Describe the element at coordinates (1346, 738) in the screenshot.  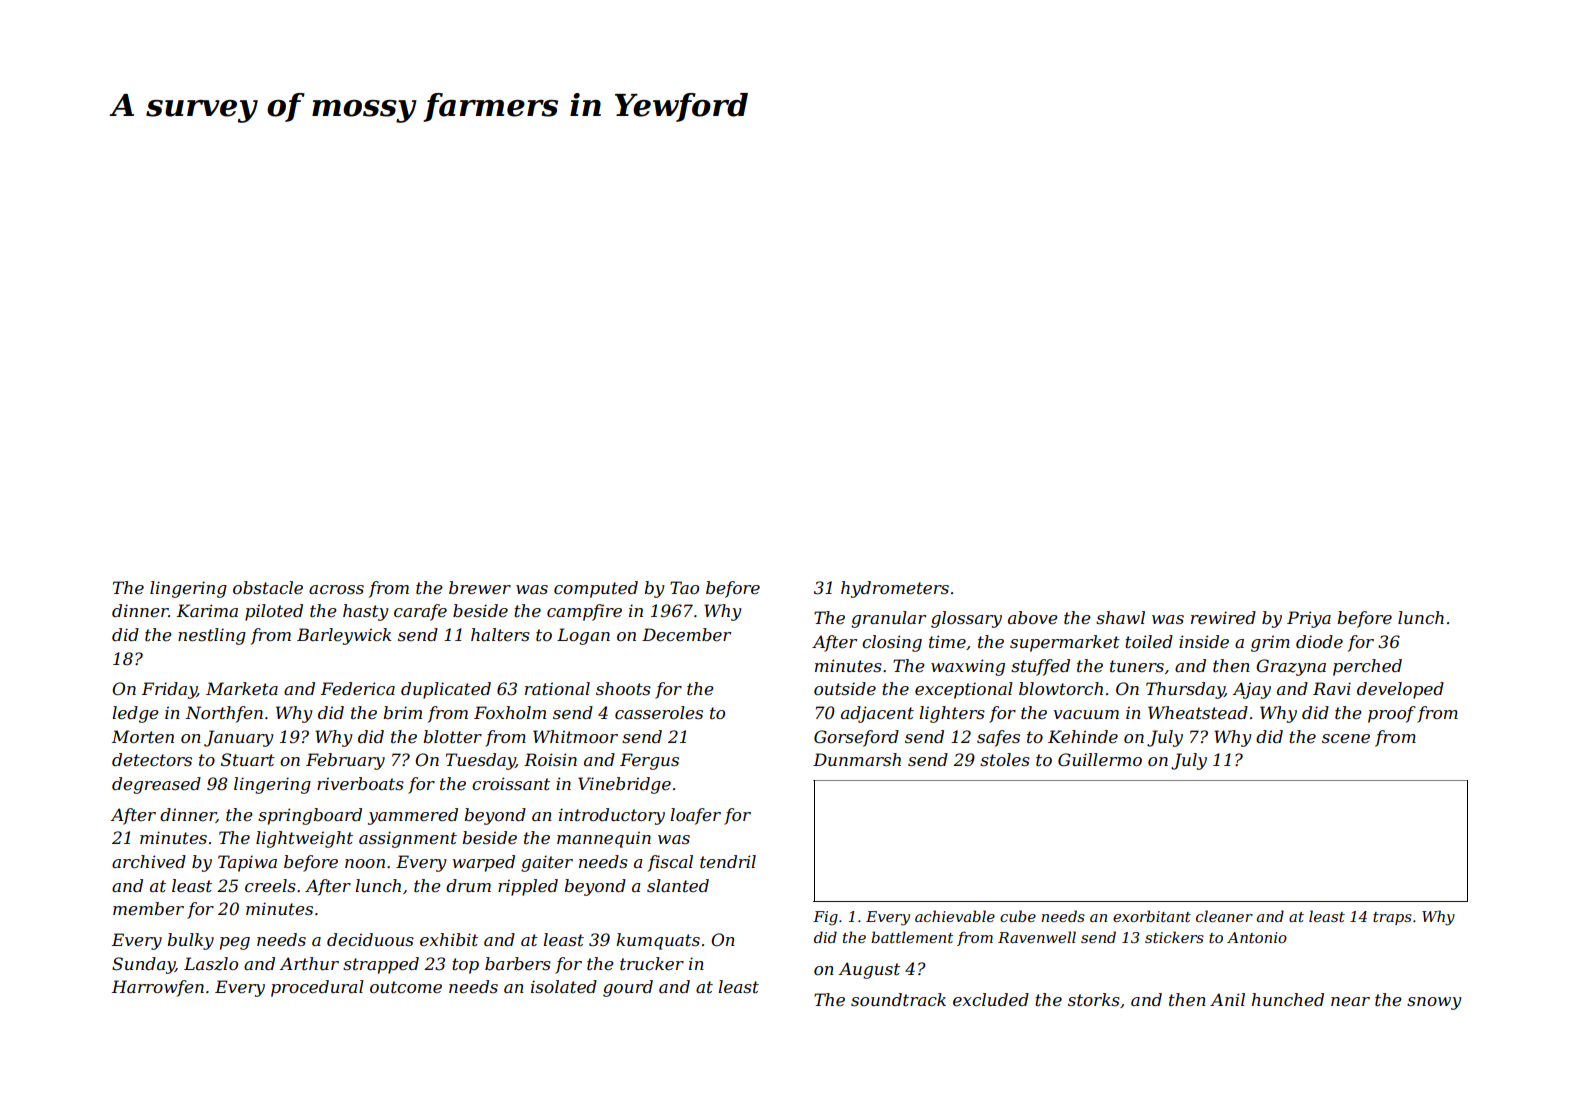
I see `scene` at that location.
